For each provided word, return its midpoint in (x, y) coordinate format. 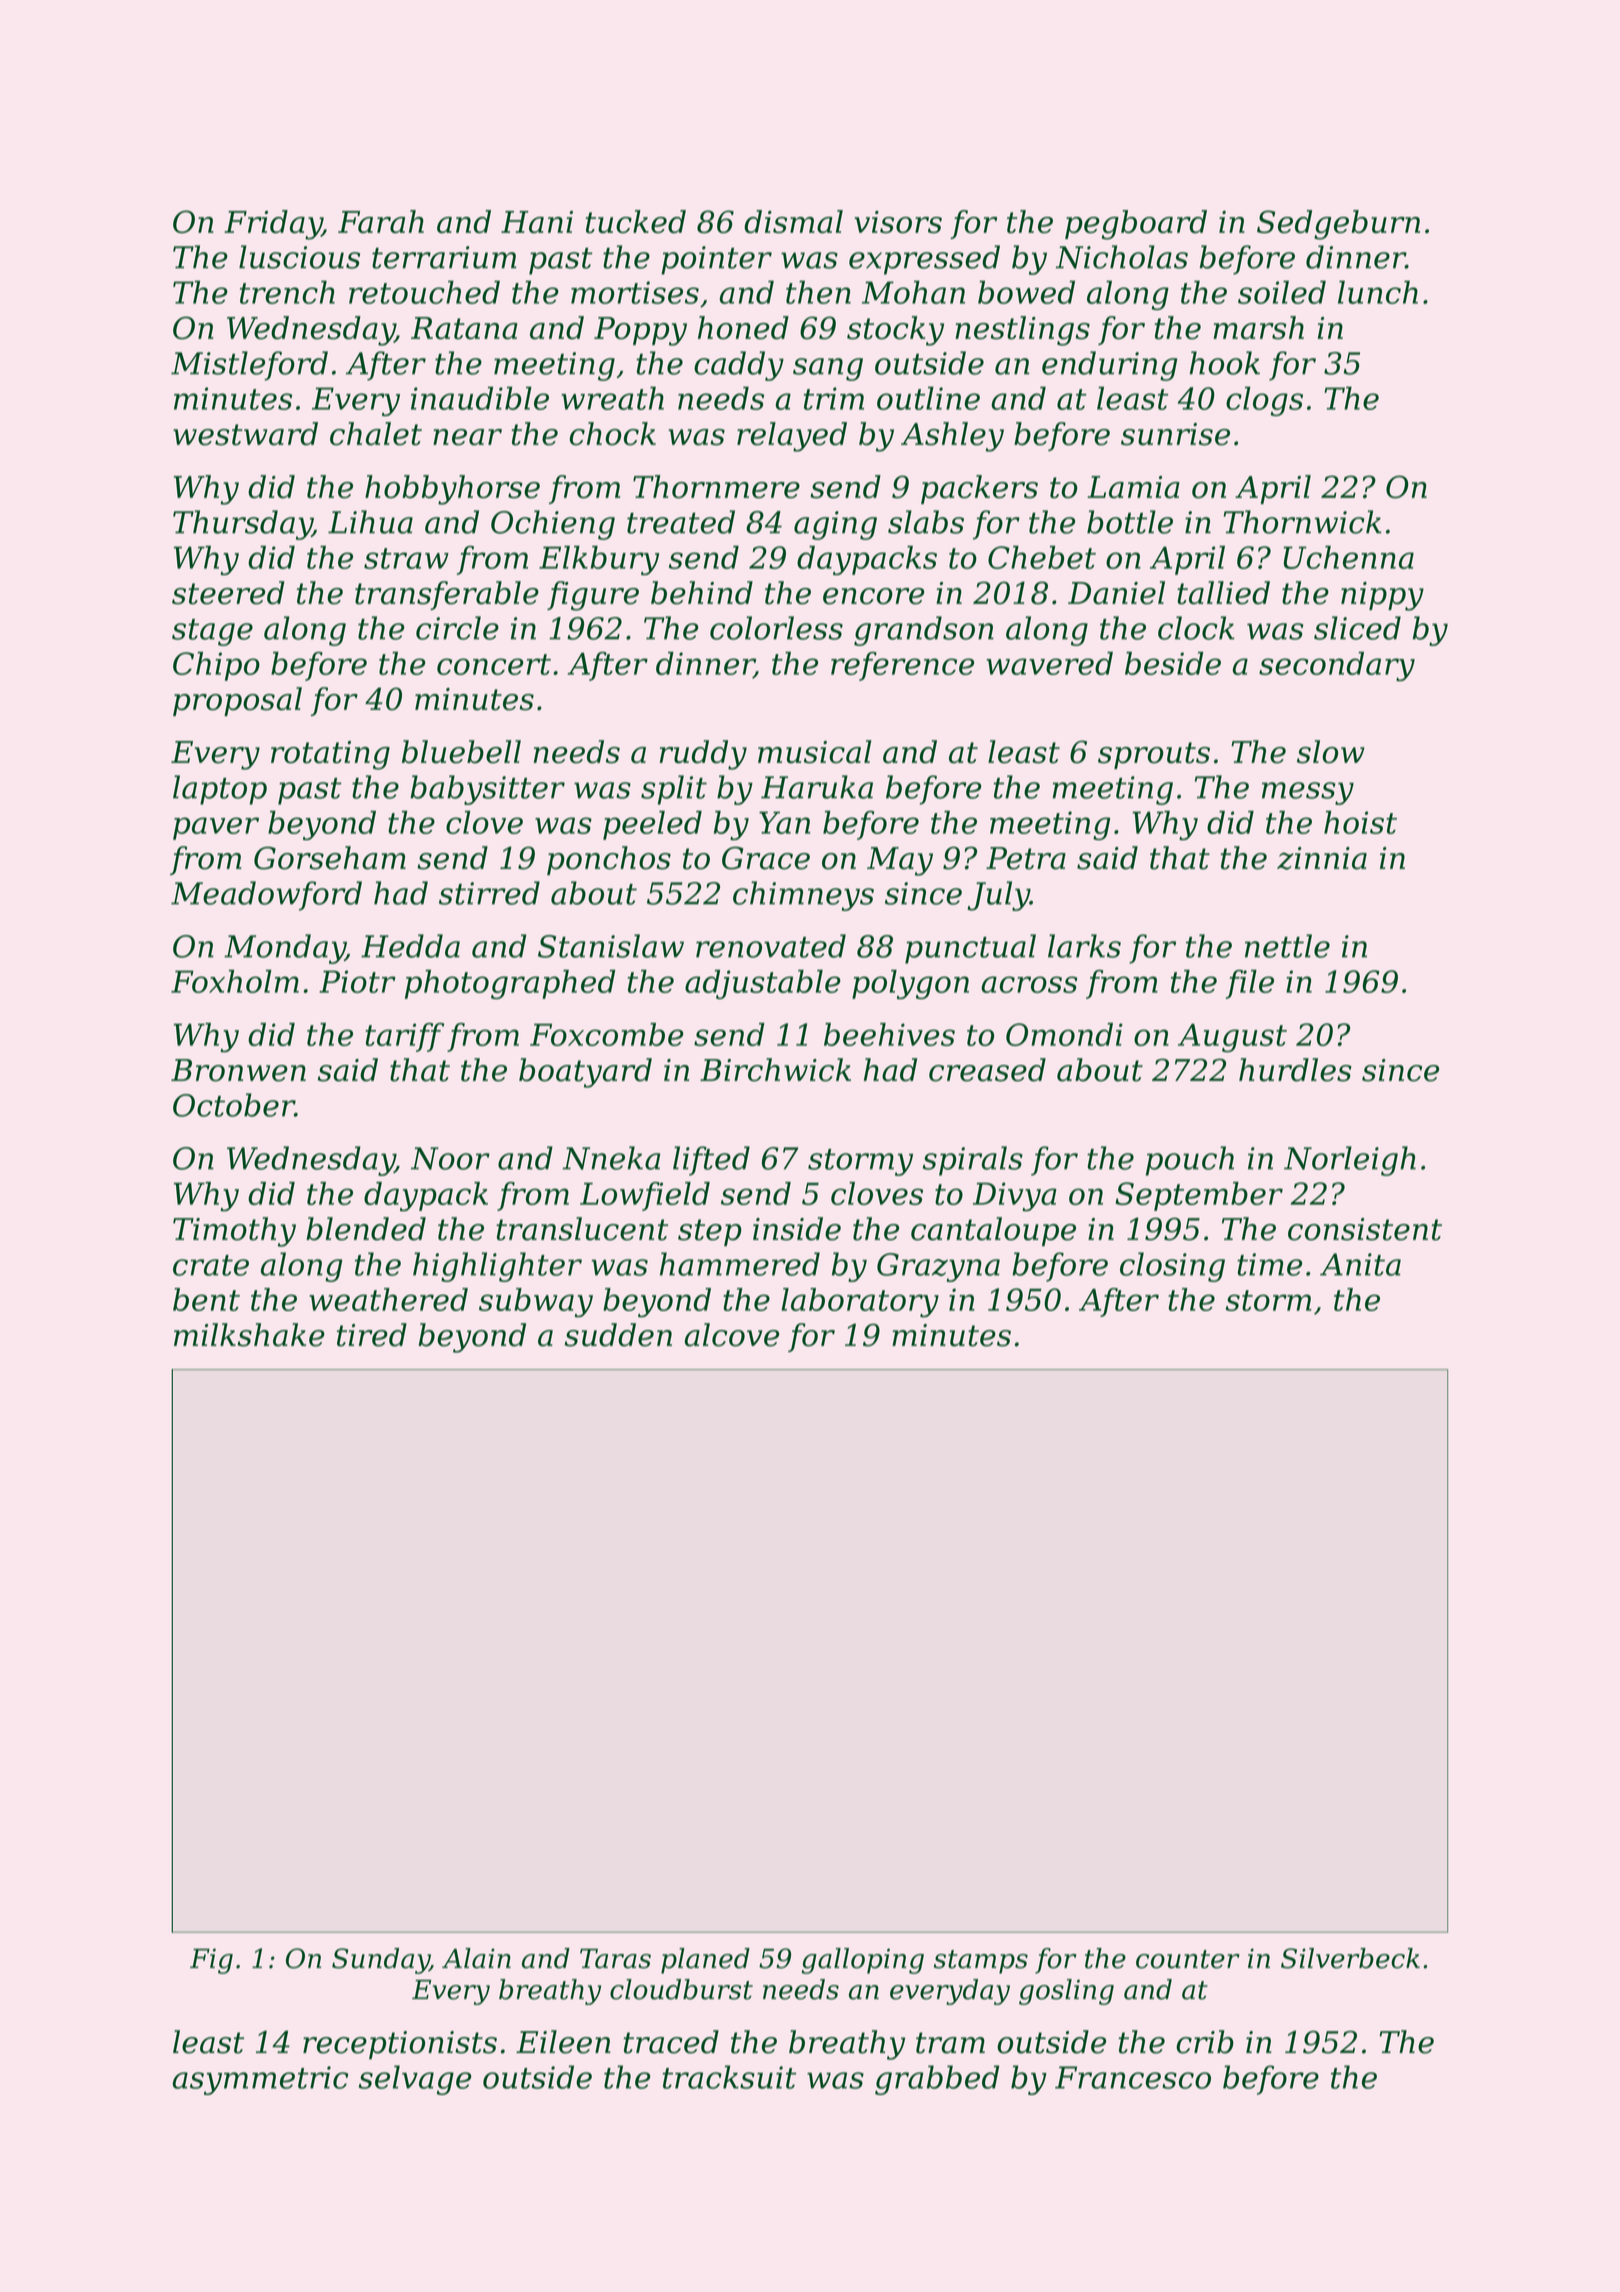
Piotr (357, 981)
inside (797, 1229)
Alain (476, 1958)
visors (898, 222)
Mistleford (249, 366)
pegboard (1136, 225)
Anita (1360, 1264)
